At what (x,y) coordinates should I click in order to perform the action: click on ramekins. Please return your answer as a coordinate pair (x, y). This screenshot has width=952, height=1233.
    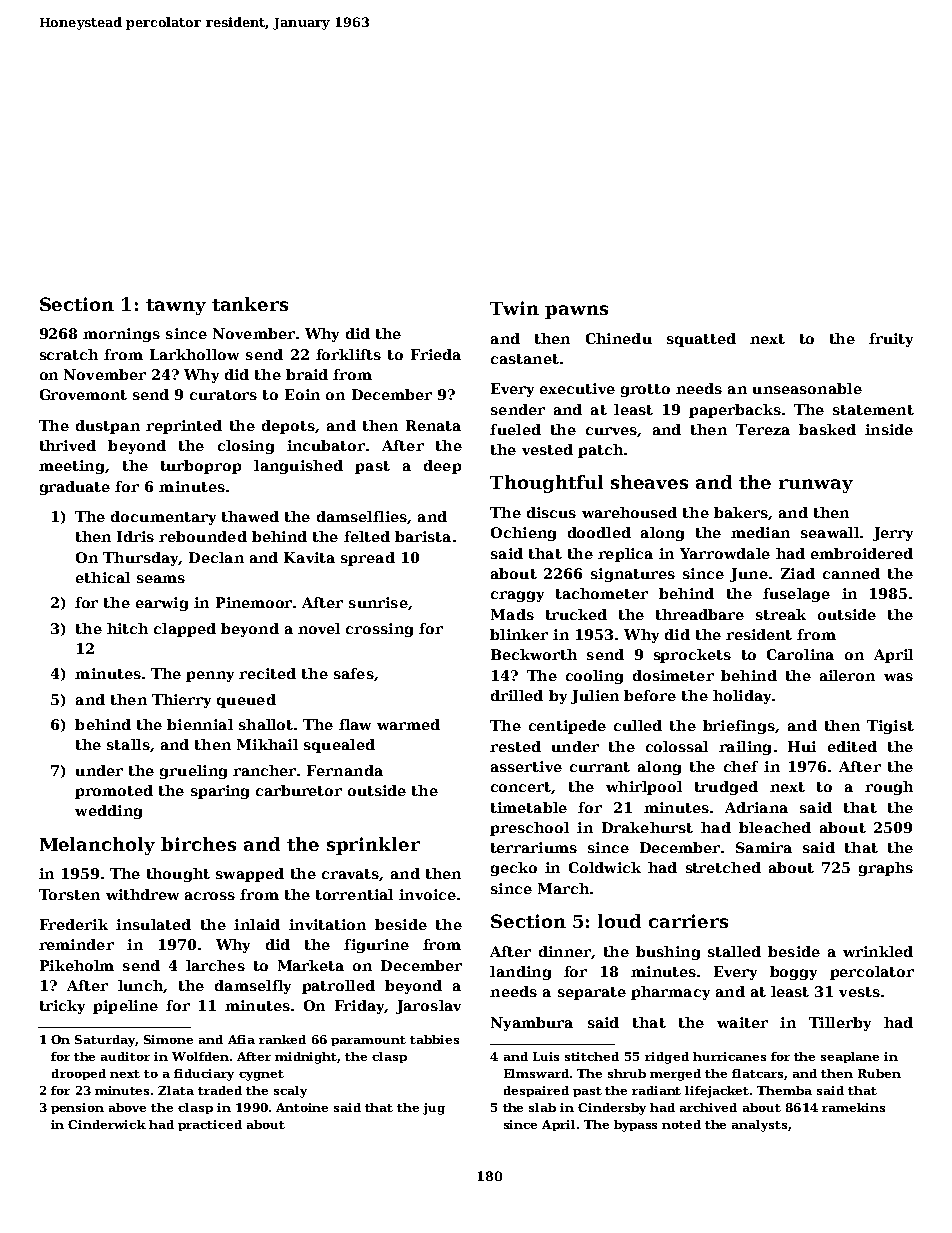
    Looking at the image, I should click on (853, 1107).
